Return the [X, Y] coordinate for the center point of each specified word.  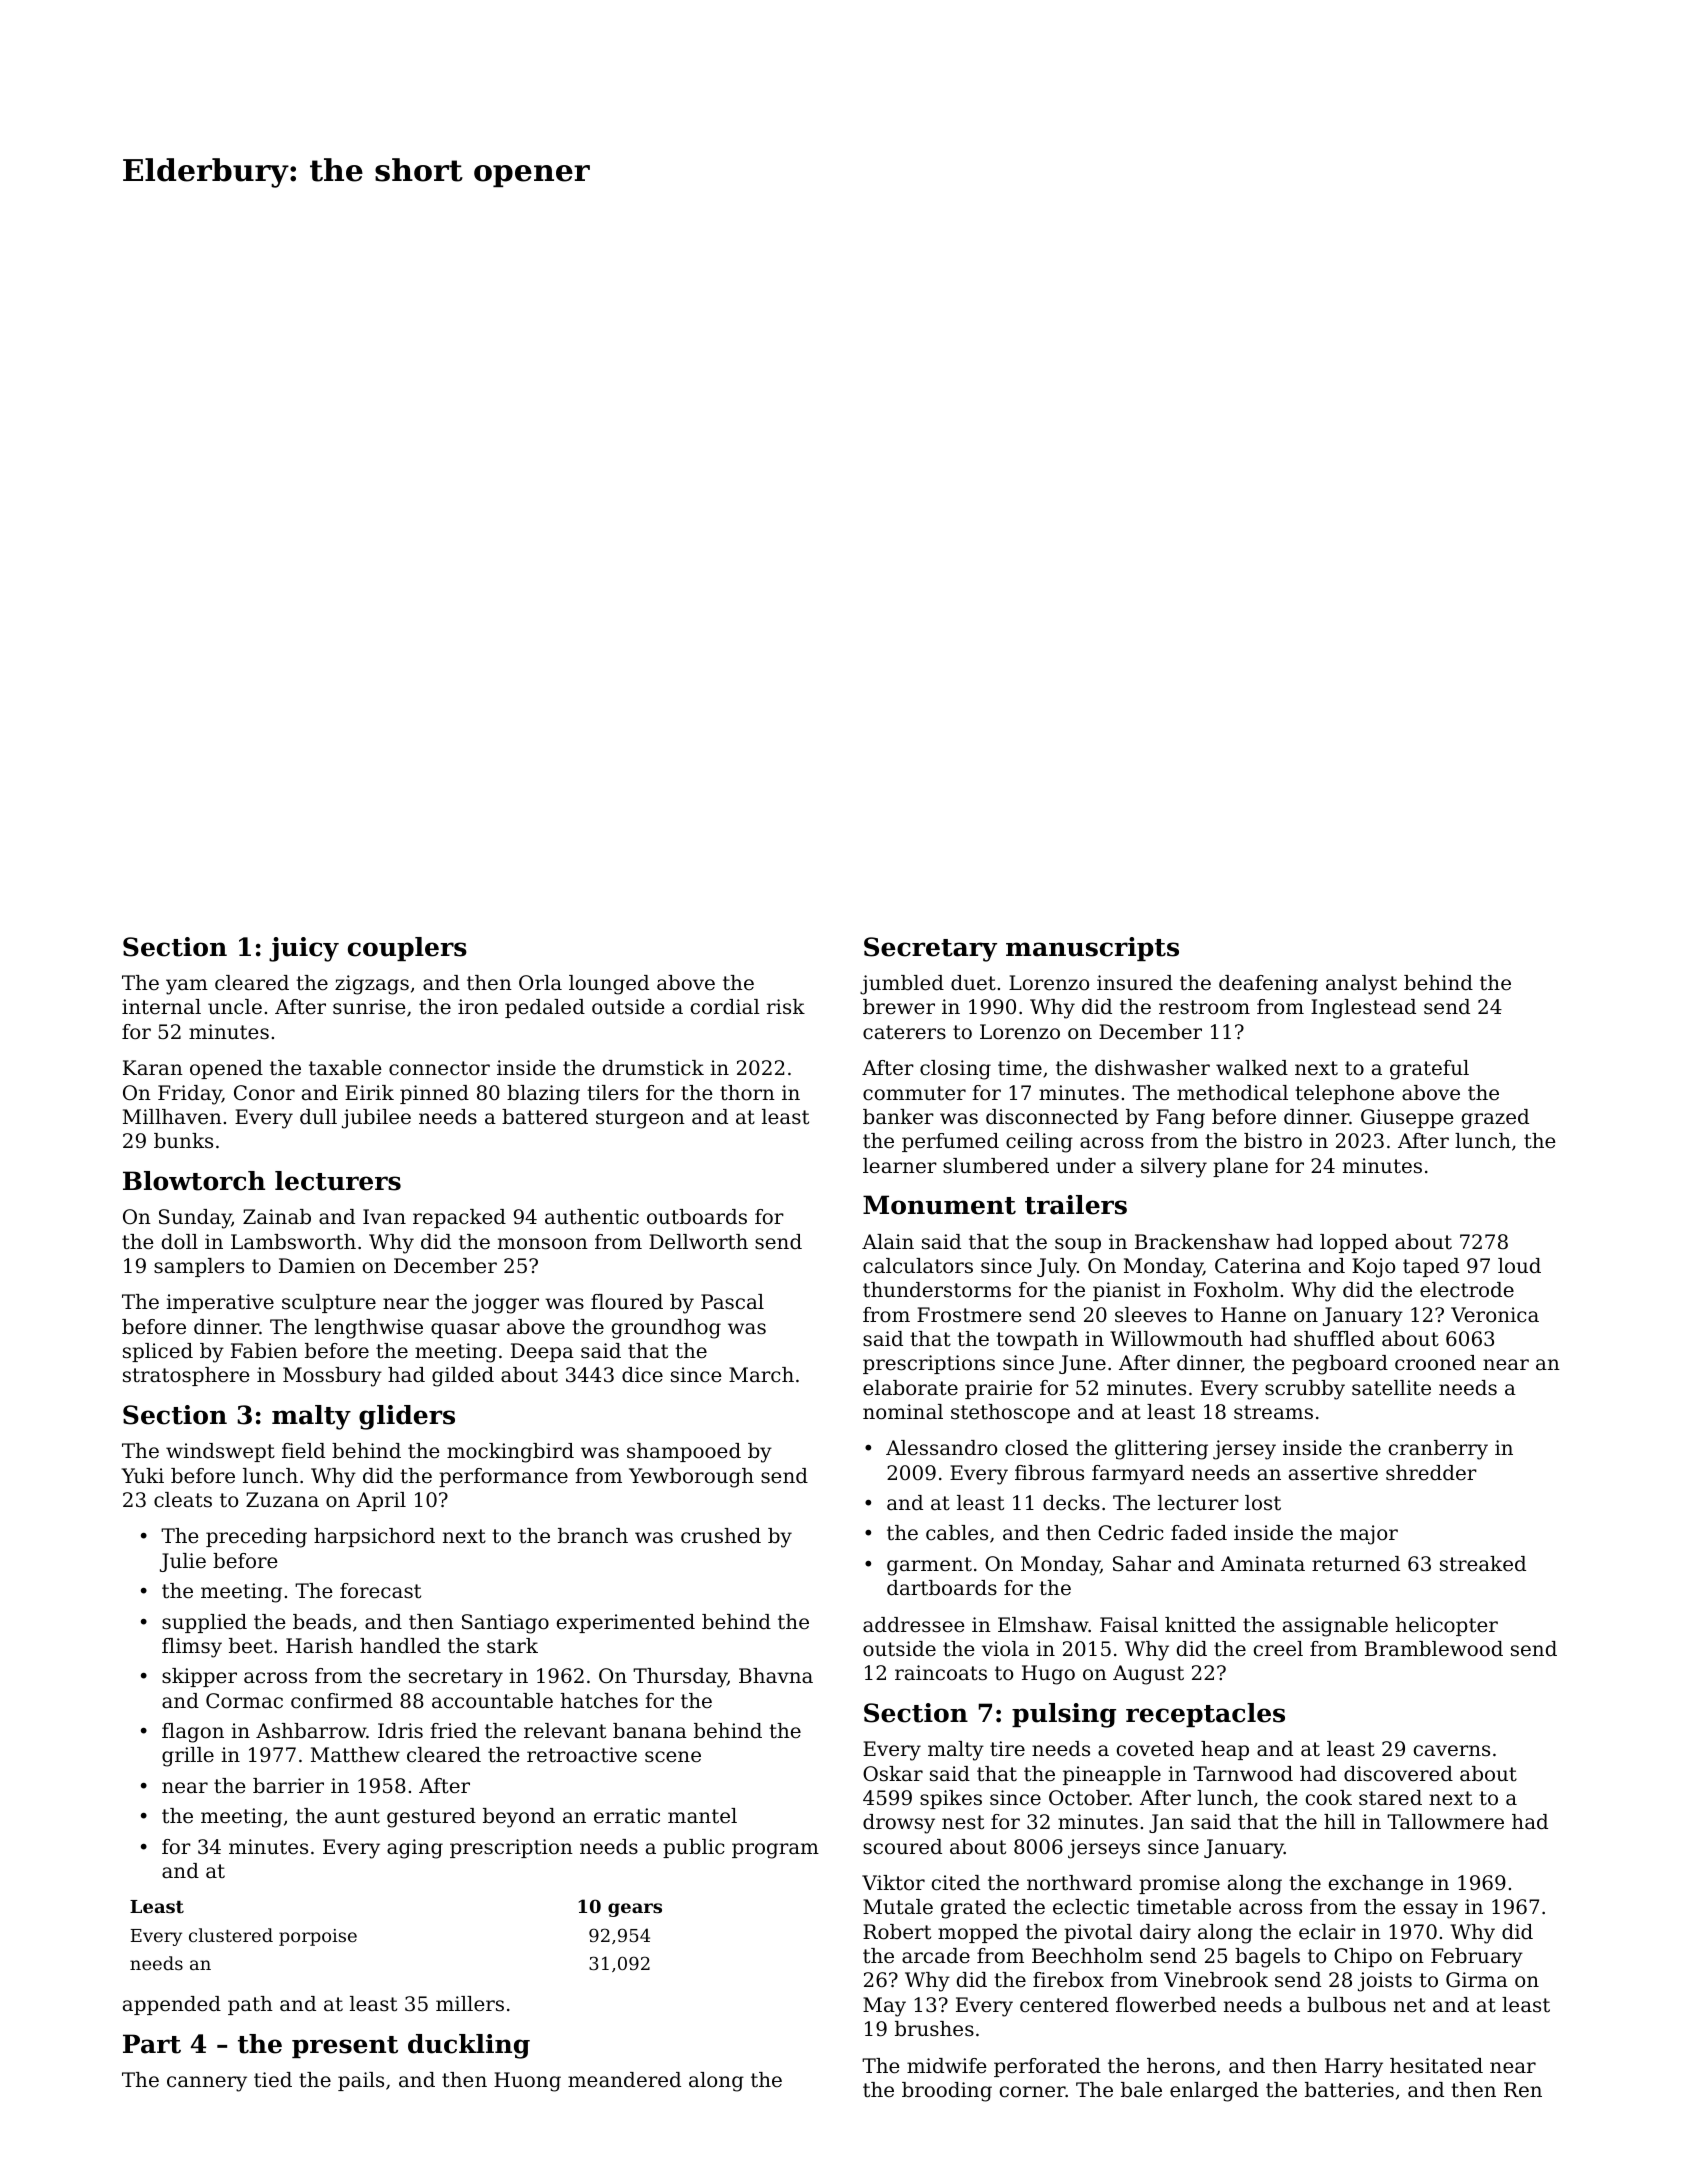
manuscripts [1092, 949]
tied [273, 2079]
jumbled [902, 985]
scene [673, 1757]
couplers [407, 949]
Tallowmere [1445, 1822]
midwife [947, 2066]
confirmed [342, 1701]
